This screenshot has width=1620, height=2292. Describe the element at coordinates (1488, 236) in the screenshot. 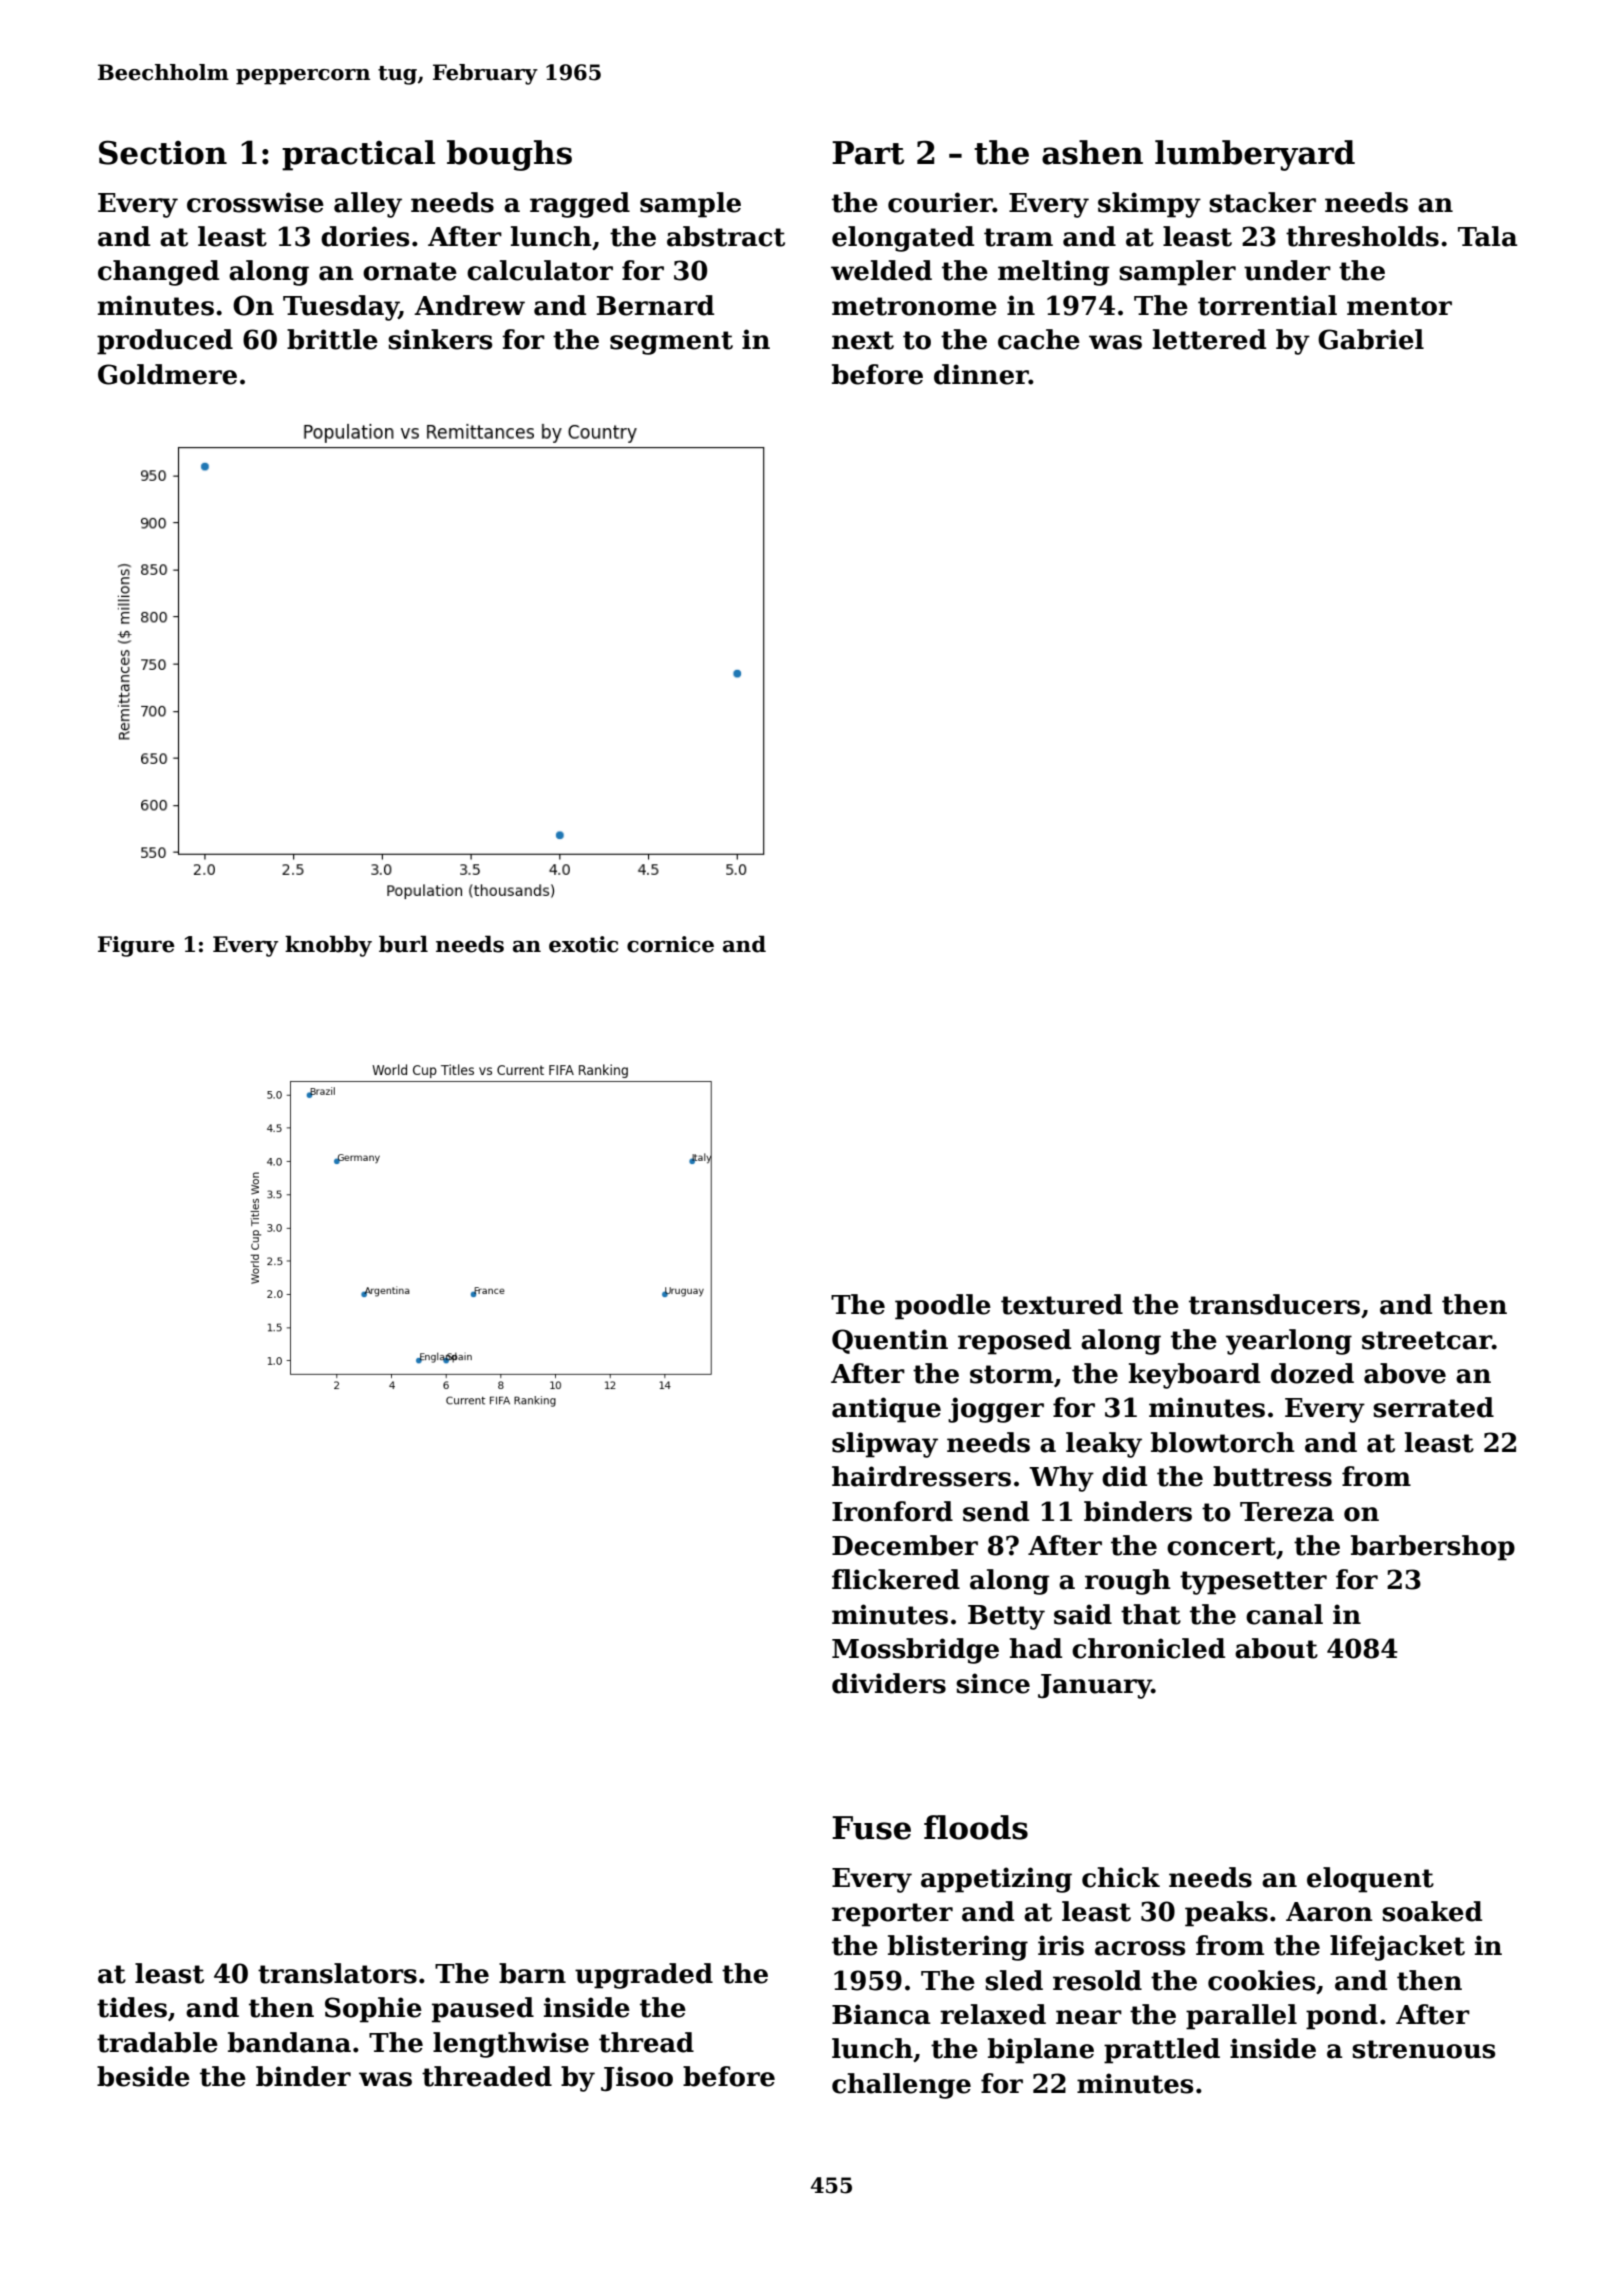

I see `Tala` at that location.
